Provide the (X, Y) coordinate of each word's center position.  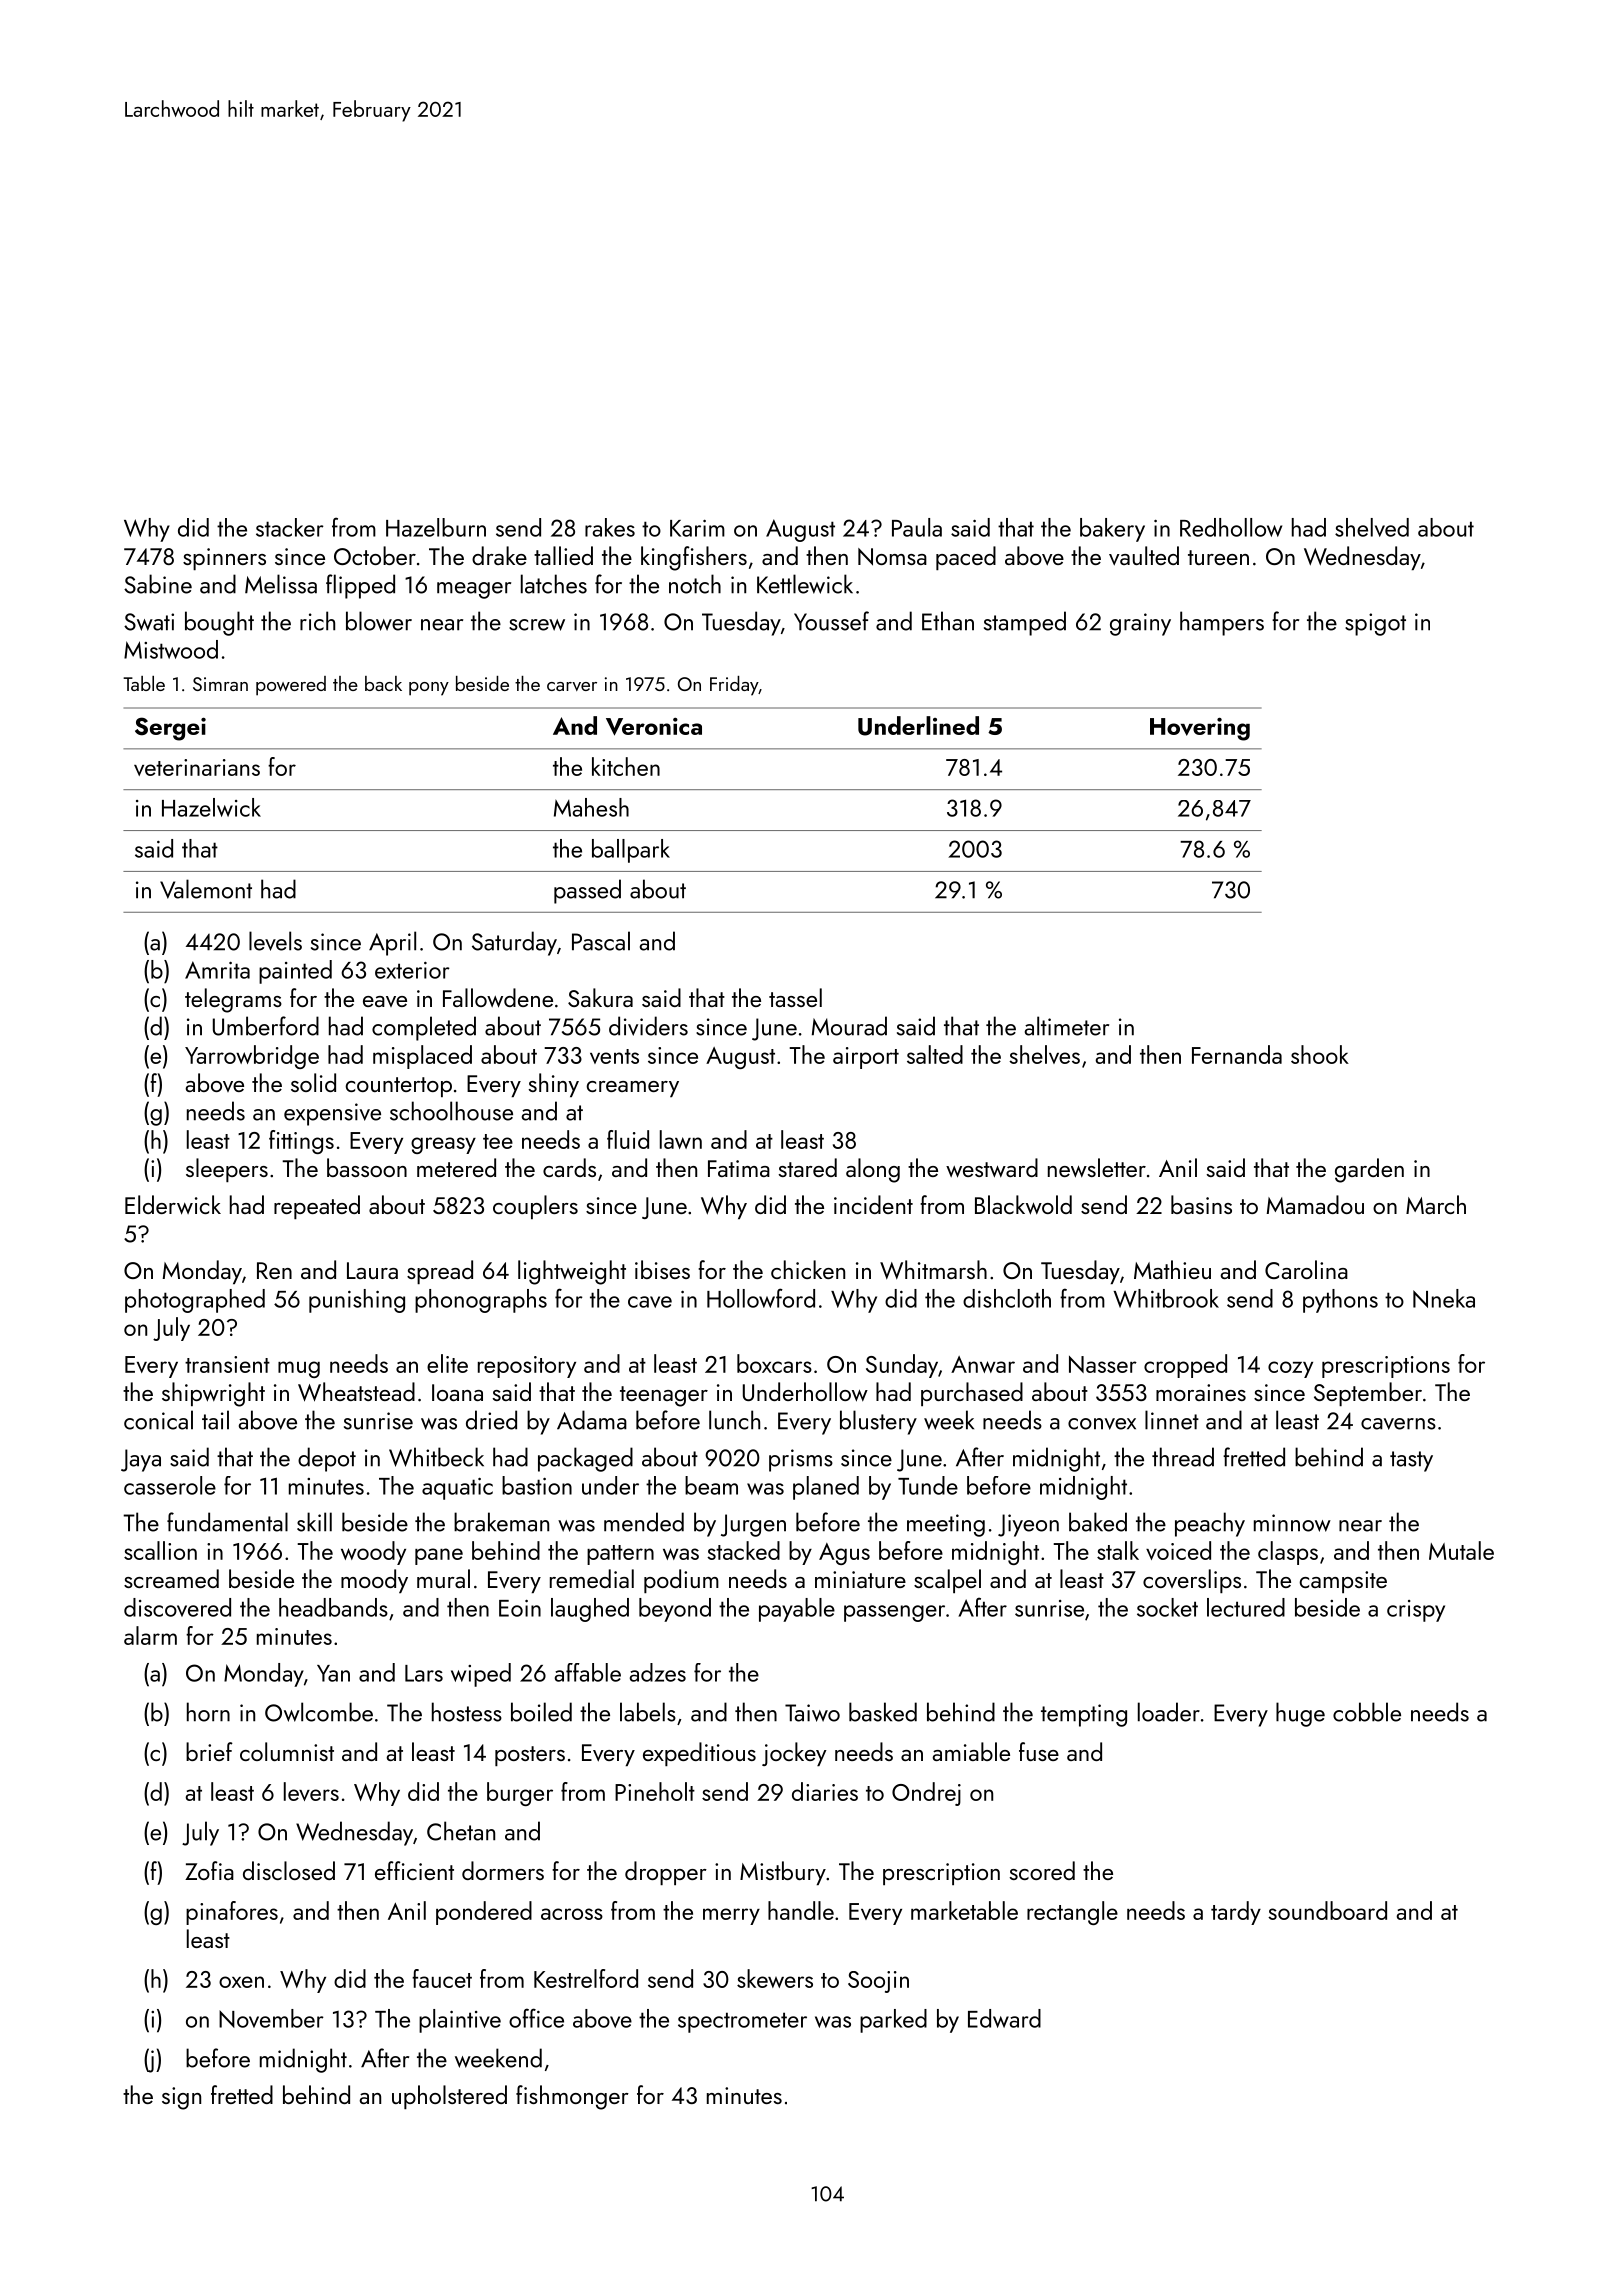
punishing (357, 1301)
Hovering (1200, 729)
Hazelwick (211, 807)
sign (181, 2098)
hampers (1222, 623)
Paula (917, 527)
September (1368, 1394)
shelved (1372, 527)
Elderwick (173, 1205)
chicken (808, 1269)
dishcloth (1007, 1298)
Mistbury (783, 1873)
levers (311, 1791)
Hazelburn (436, 527)
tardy (1236, 1913)
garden (1369, 1170)
